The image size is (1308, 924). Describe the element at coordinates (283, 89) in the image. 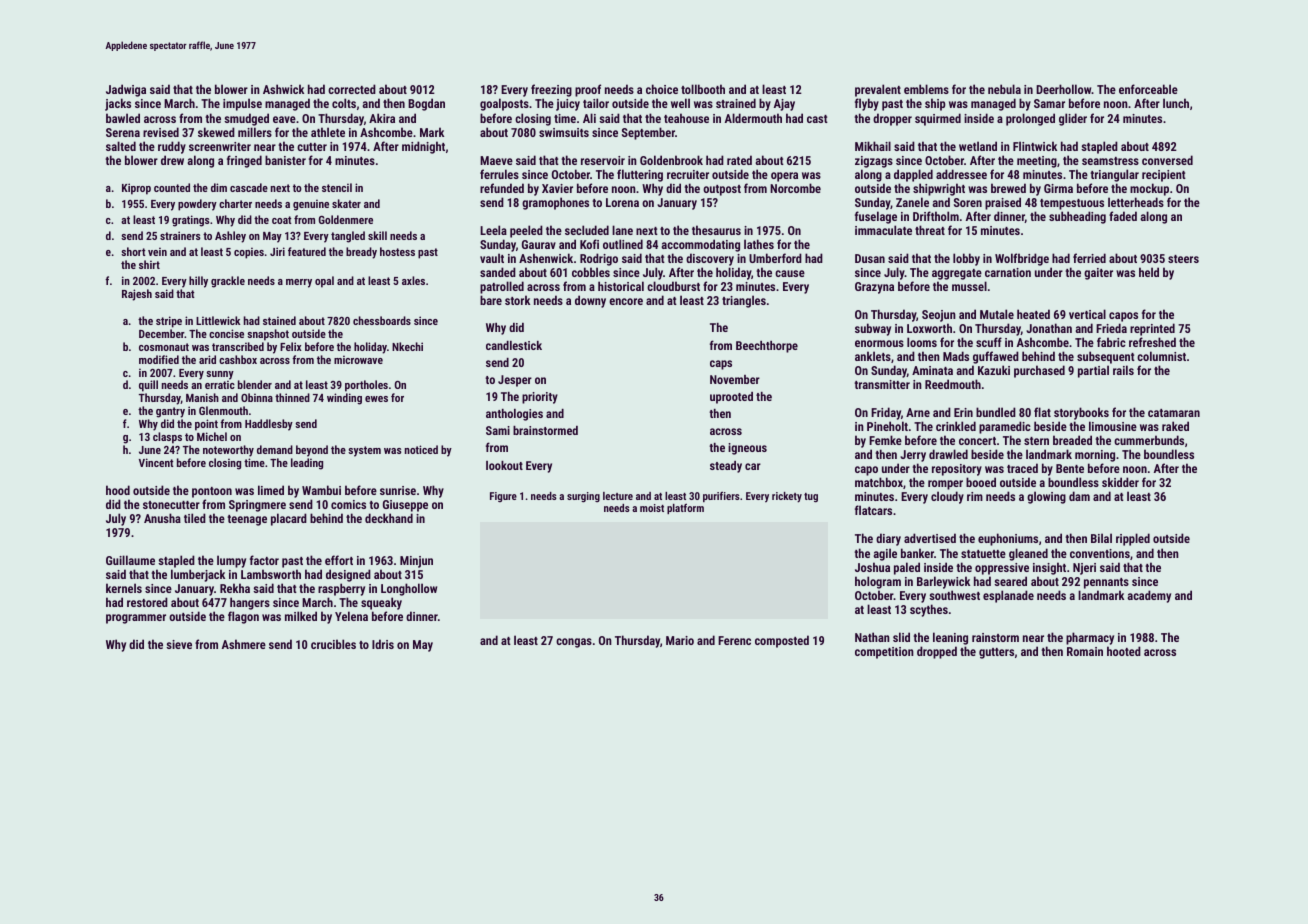

I see `Ashwick` at that location.
